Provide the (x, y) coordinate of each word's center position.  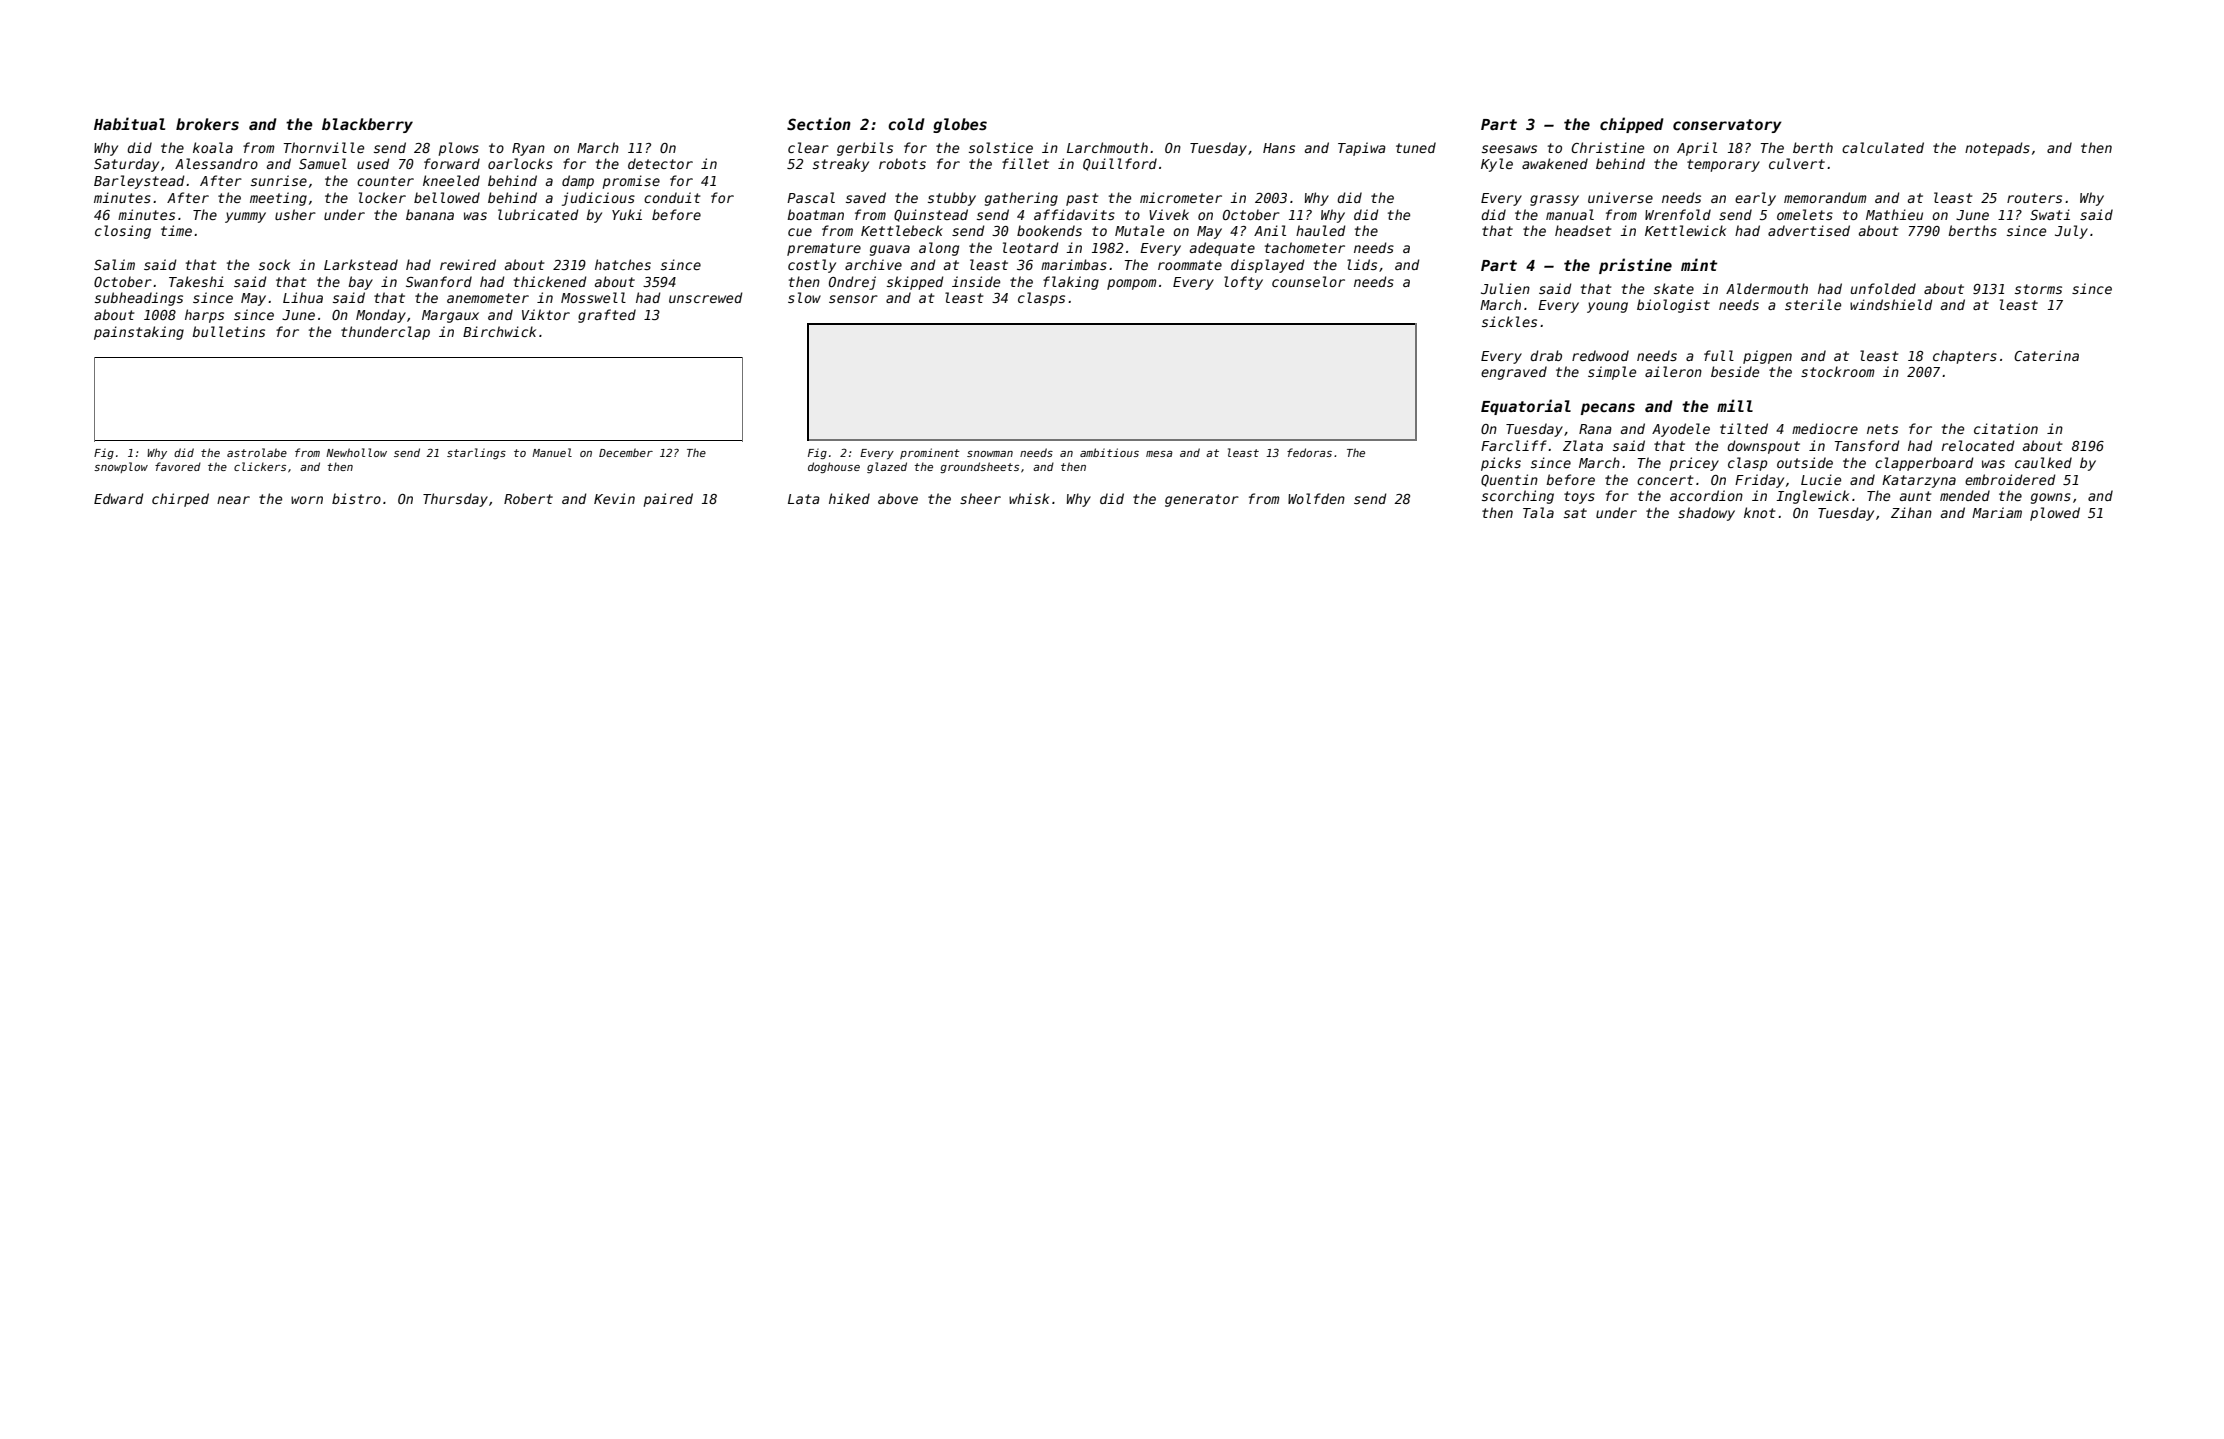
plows (458, 149)
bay (360, 283)
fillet (1025, 163)
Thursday (455, 500)
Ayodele (1681, 430)
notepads (1997, 149)
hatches (623, 264)
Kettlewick (1685, 230)
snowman (990, 454)
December (626, 452)
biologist (1673, 306)
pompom (1131, 284)
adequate (1222, 249)
